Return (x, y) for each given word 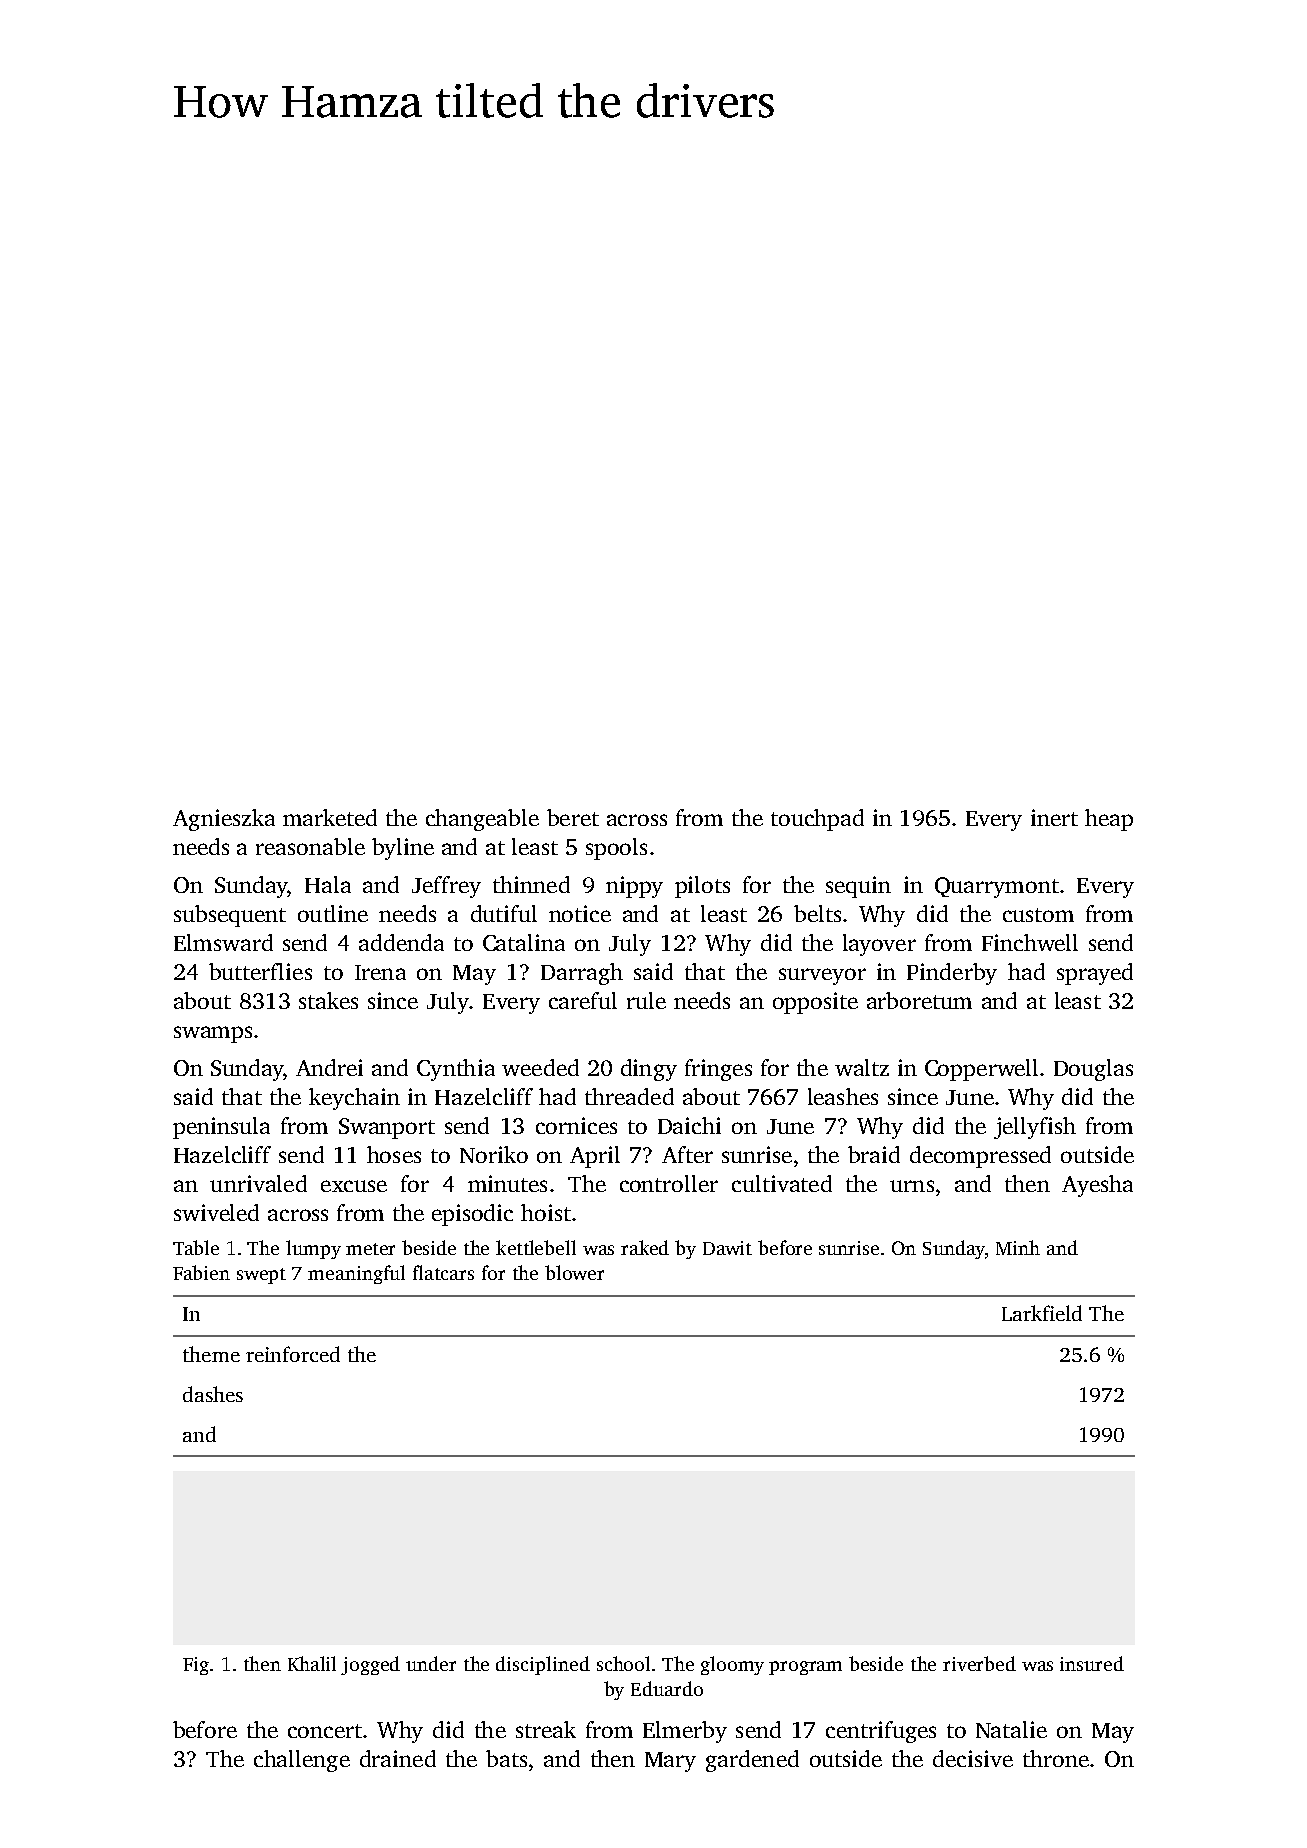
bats (506, 1758)
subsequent (230, 916)
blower (574, 1272)
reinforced (293, 1354)
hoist (546, 1212)
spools (616, 849)
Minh (1018, 1247)
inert (1054, 817)
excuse (354, 1186)
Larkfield (1042, 1313)
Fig (196, 1666)
